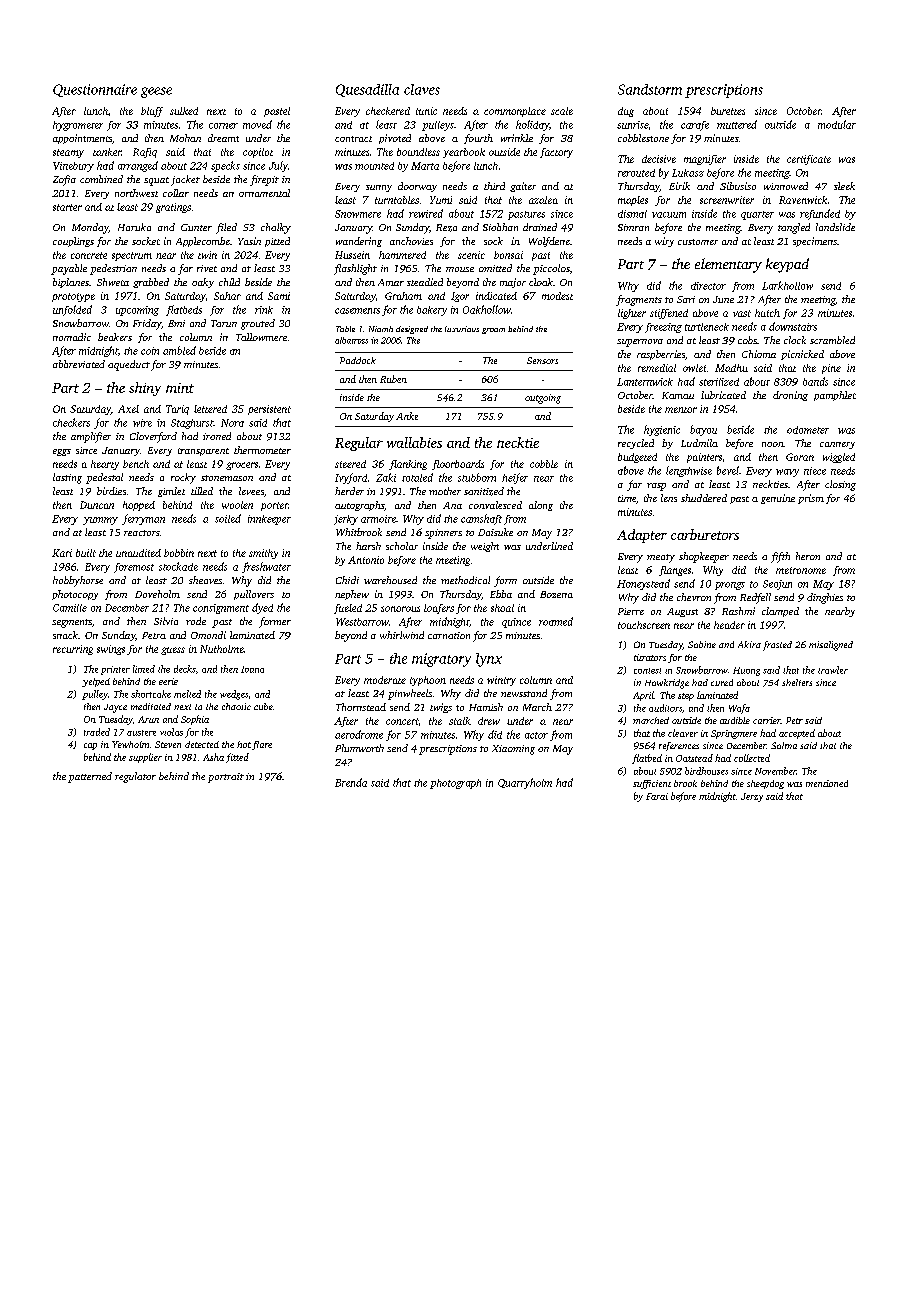 The image size is (908, 1316). Describe the element at coordinates (183, 478) in the screenshot. I see `rocky` at that location.
